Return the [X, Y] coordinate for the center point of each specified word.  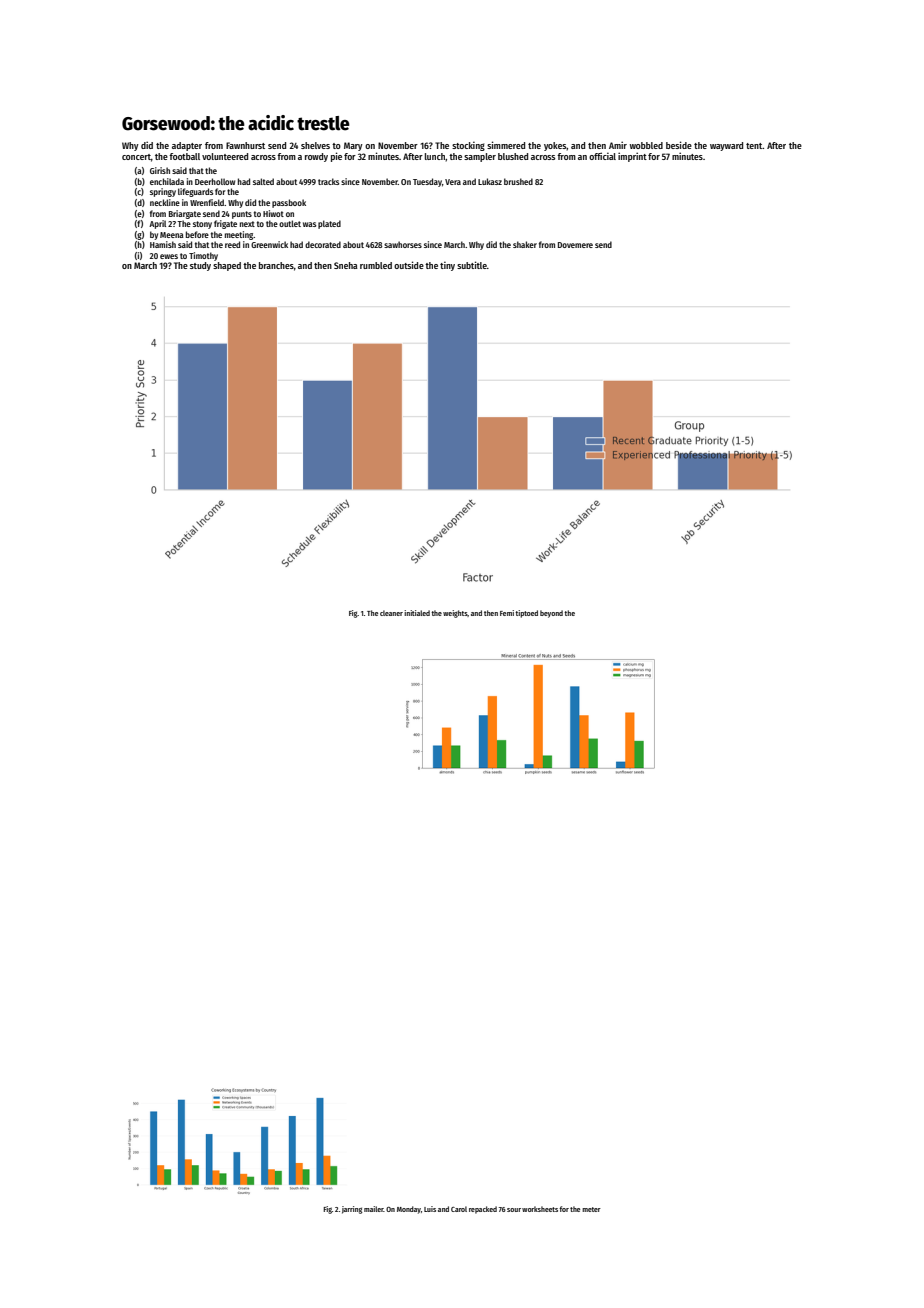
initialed [417, 613]
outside [409, 265]
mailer [374, 1209]
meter [591, 1209]
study [200, 266]
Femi [507, 613]
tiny [447, 266]
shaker [525, 244]
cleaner [391, 613]
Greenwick [269, 244]
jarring [352, 1210]
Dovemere [575, 245]
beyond [551, 614]
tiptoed [526, 614]
